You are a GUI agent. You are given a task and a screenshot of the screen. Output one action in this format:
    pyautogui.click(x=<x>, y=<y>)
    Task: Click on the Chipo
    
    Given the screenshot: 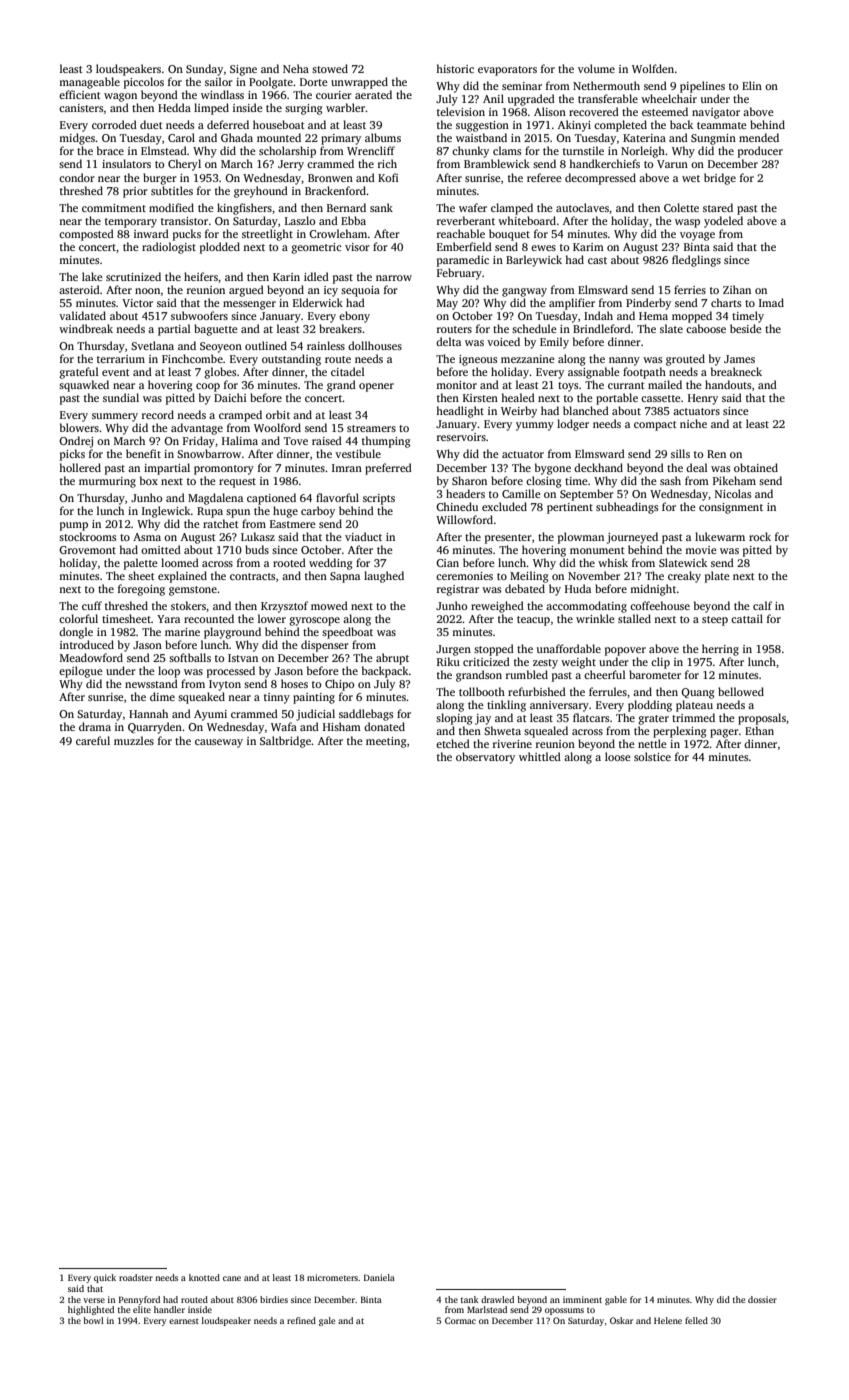 What is the action you would take?
    pyautogui.click(x=339, y=685)
